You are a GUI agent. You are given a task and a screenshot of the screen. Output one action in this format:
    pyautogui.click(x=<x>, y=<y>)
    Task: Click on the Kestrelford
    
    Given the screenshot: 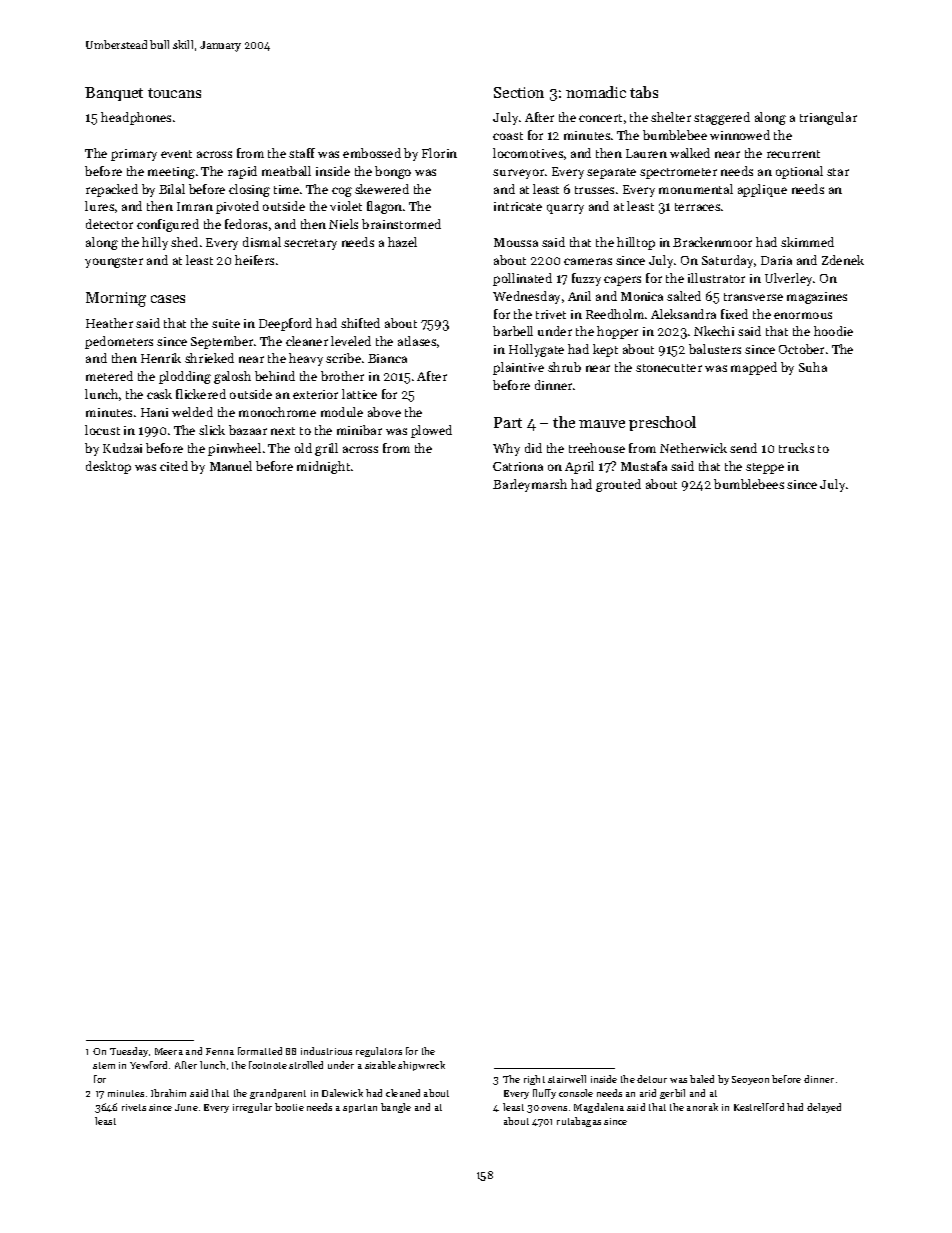 What is the action you would take?
    pyautogui.click(x=759, y=1107)
